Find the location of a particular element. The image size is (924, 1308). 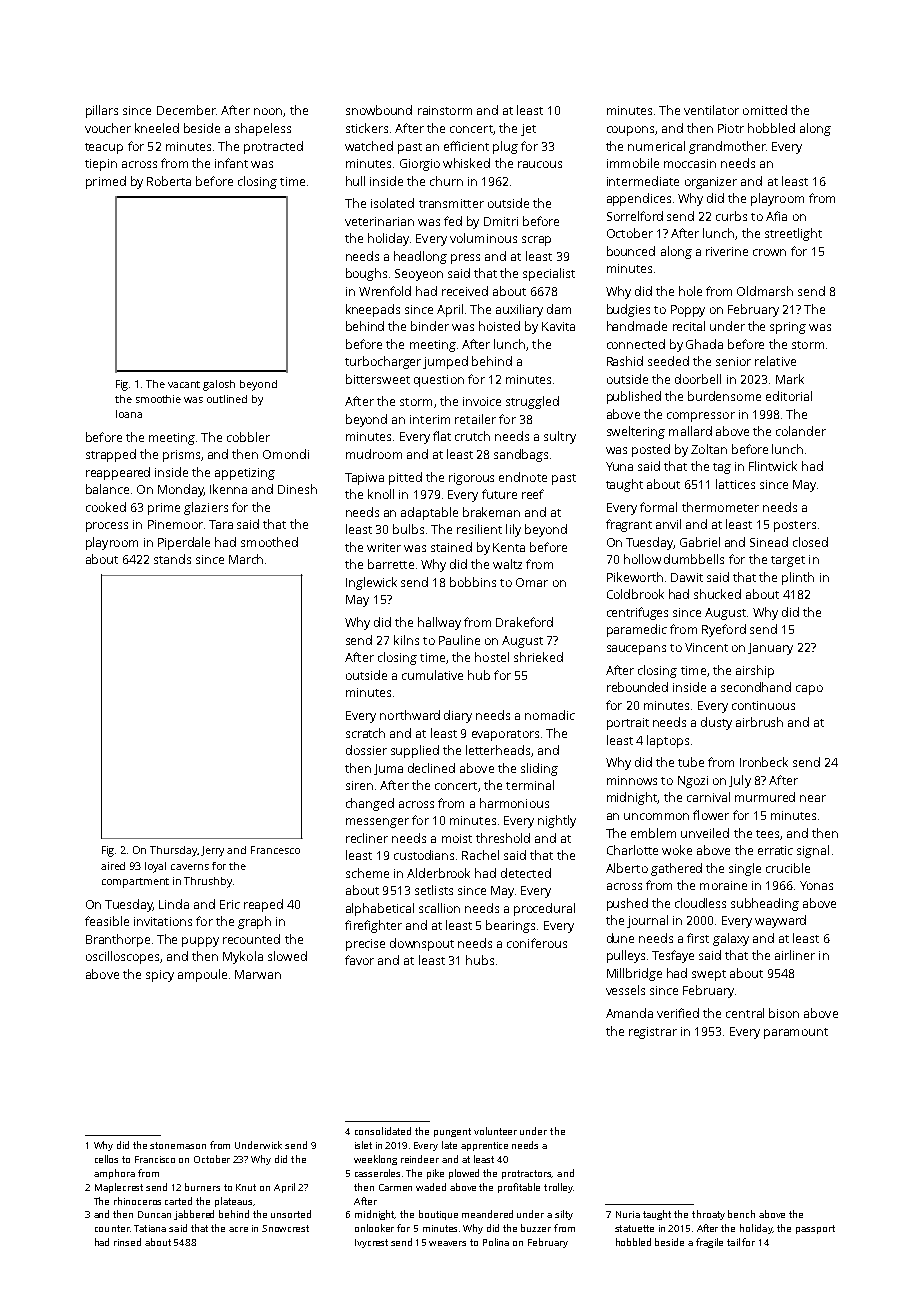

snowbound is located at coordinates (379, 110).
